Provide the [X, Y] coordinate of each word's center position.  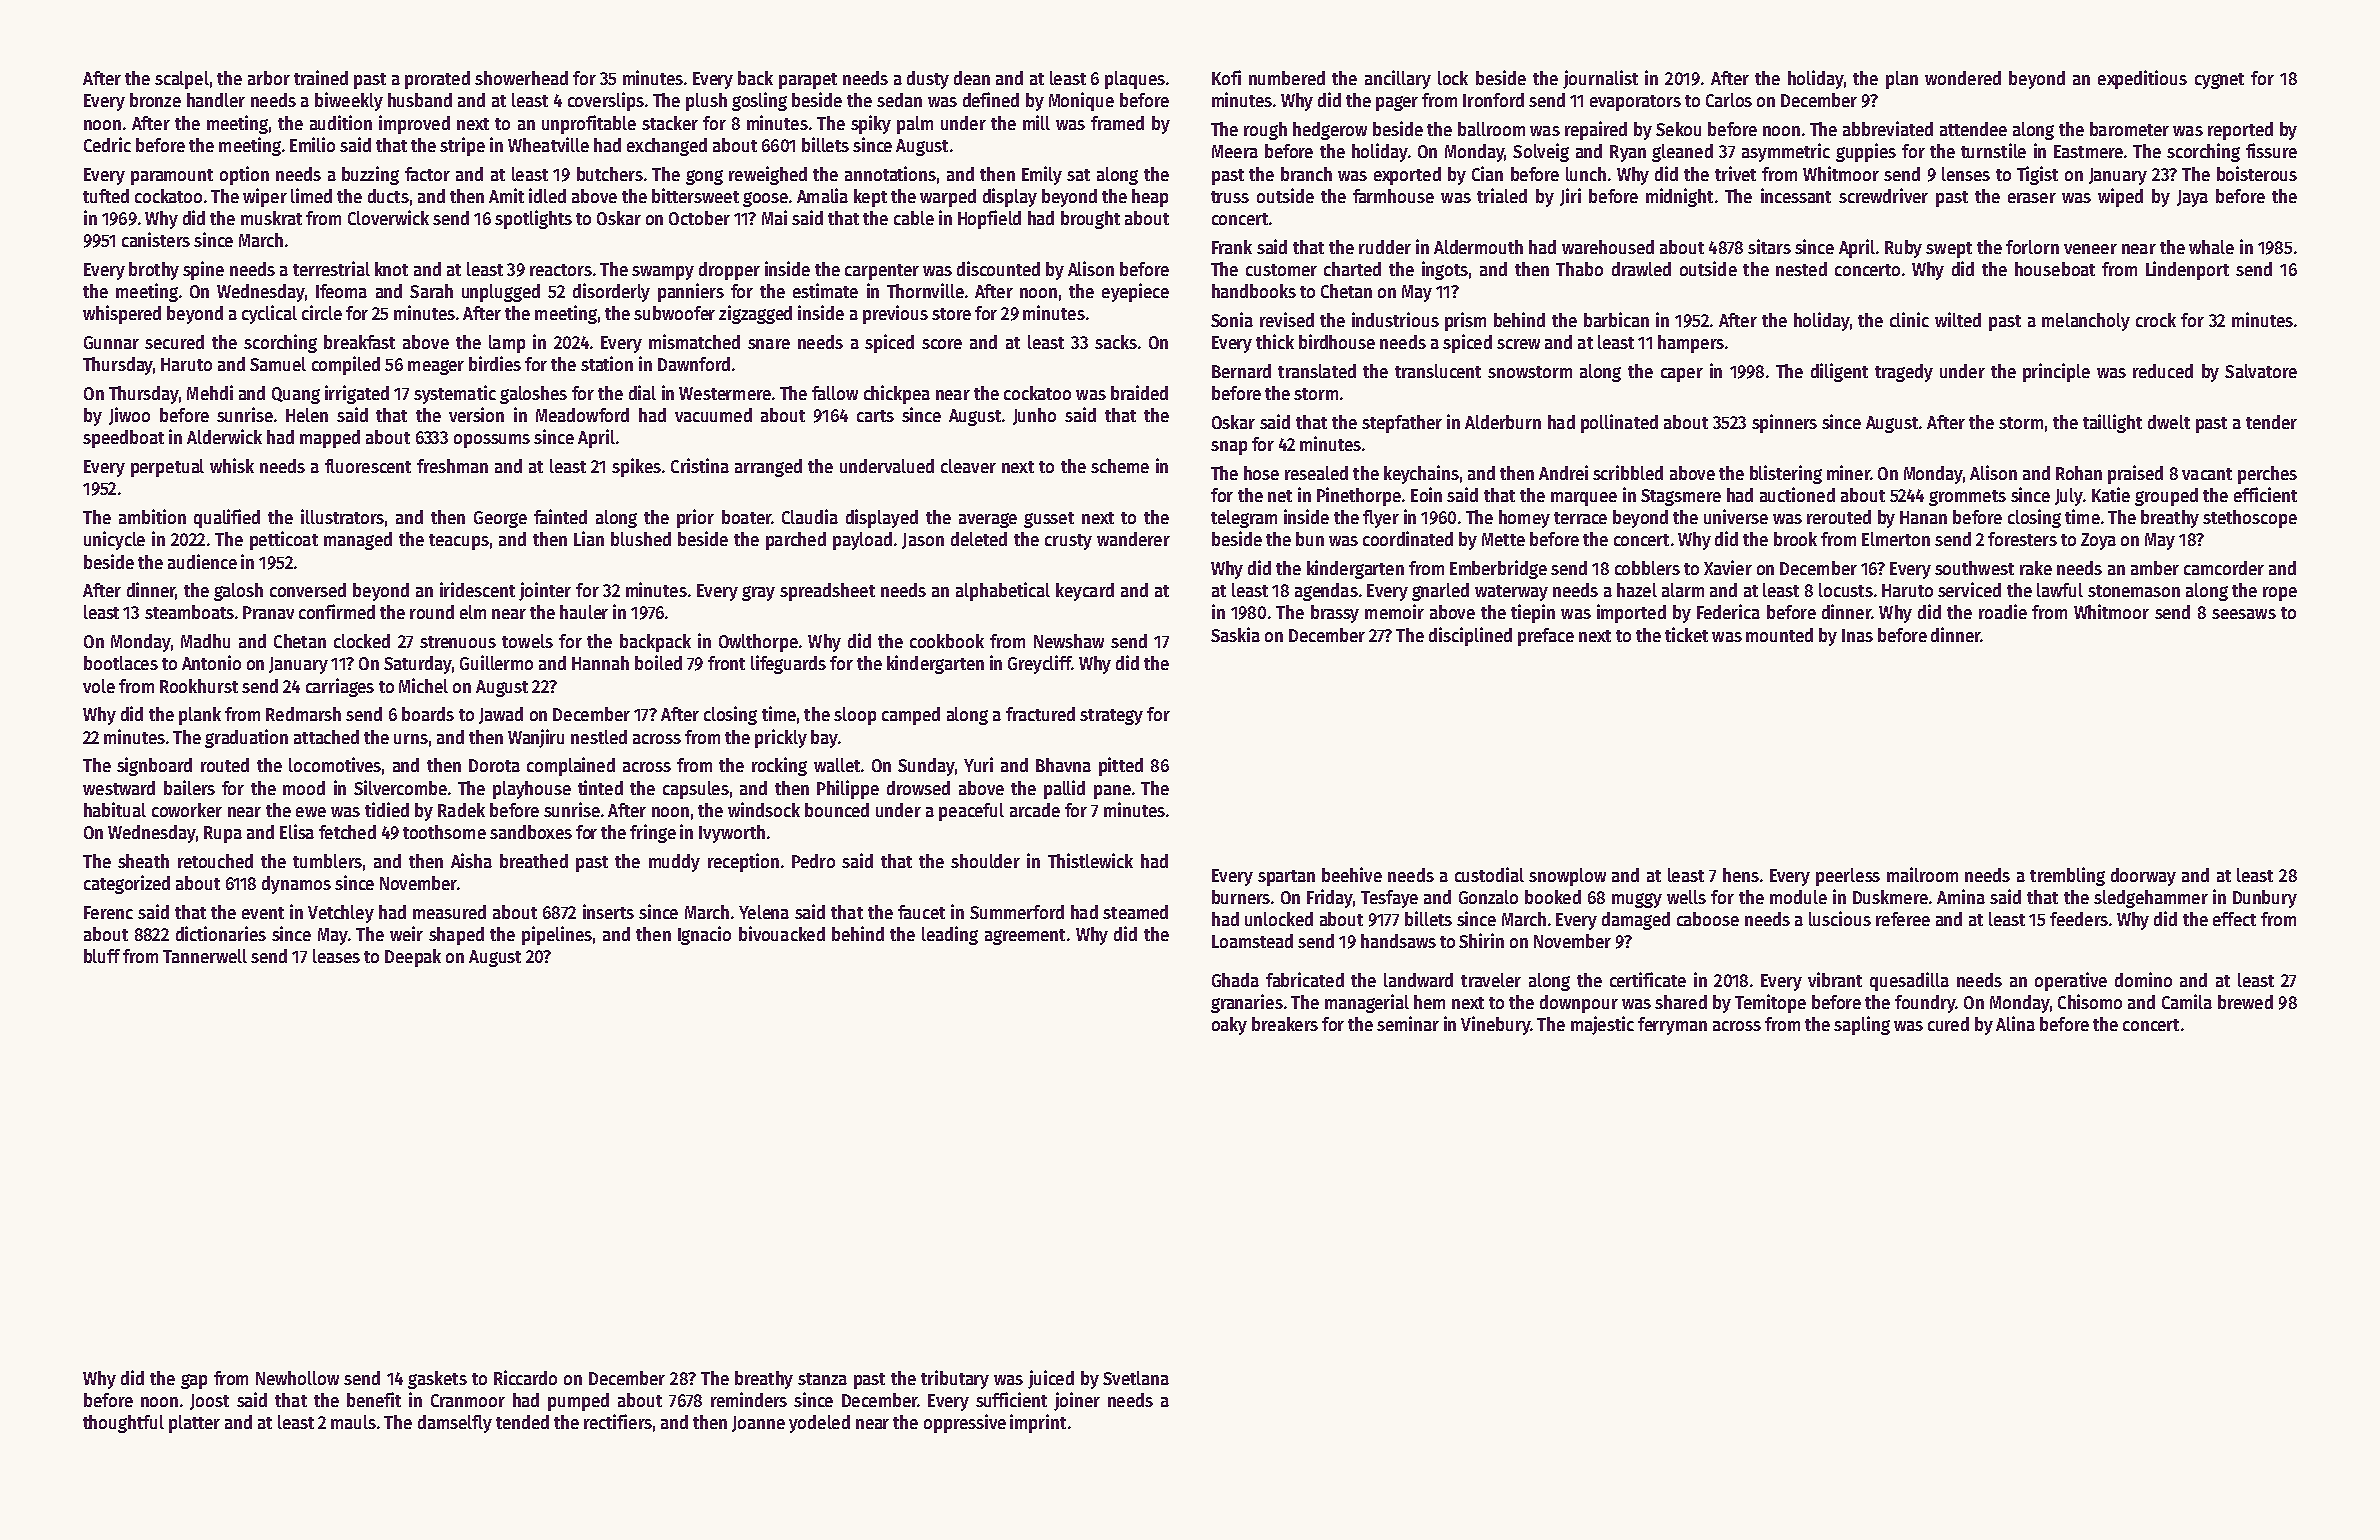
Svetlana [1136, 1378]
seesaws [2244, 614]
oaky [1229, 1026]
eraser [2032, 198]
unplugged [501, 293]
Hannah [600, 663]
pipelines [557, 935]
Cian [1487, 173]
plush [706, 102]
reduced [2163, 371]
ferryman [1672, 1026]
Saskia [1235, 634]
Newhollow [297, 1378]
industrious [1395, 319]
